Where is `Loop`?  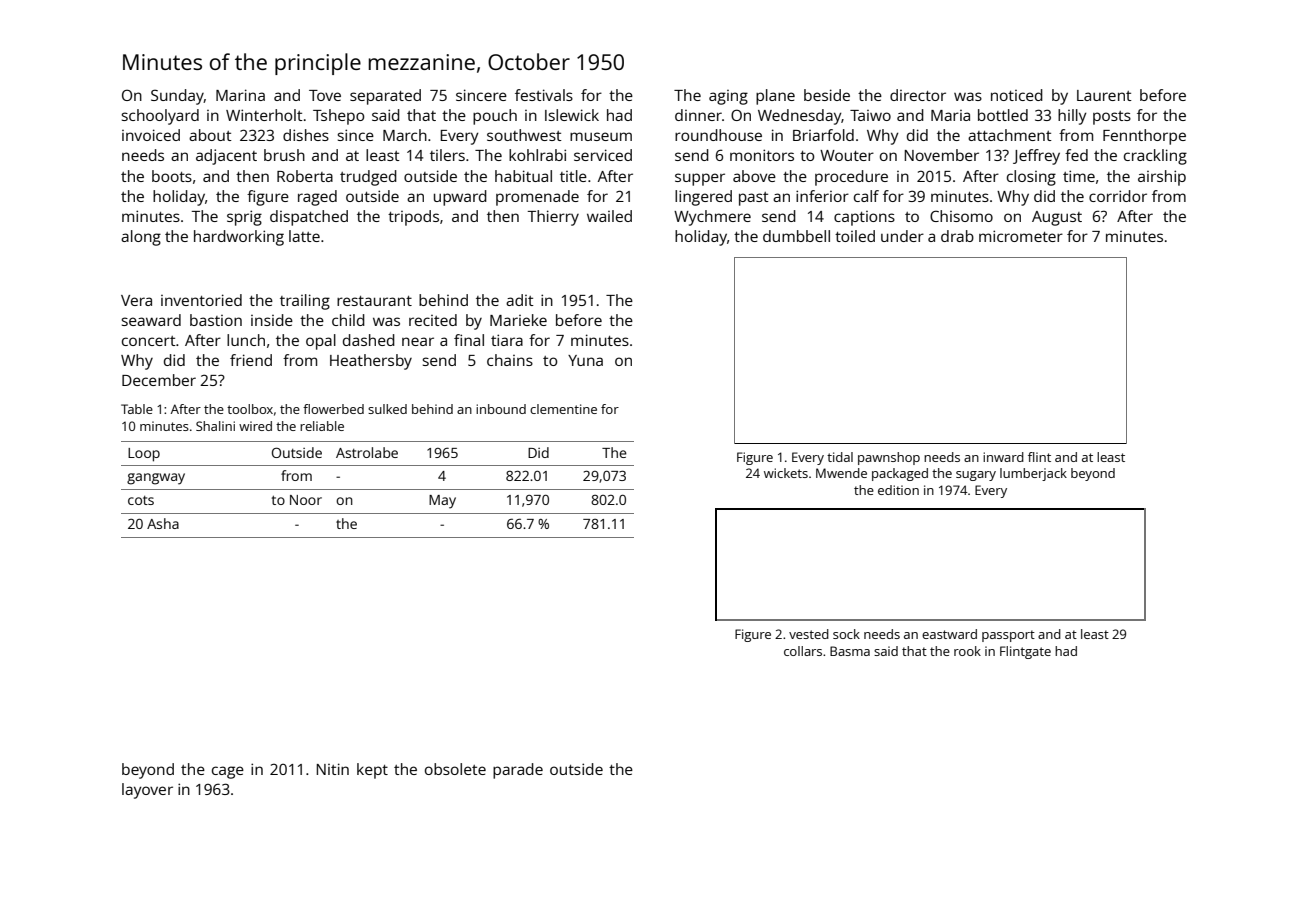
Loop is located at coordinates (144, 455).
